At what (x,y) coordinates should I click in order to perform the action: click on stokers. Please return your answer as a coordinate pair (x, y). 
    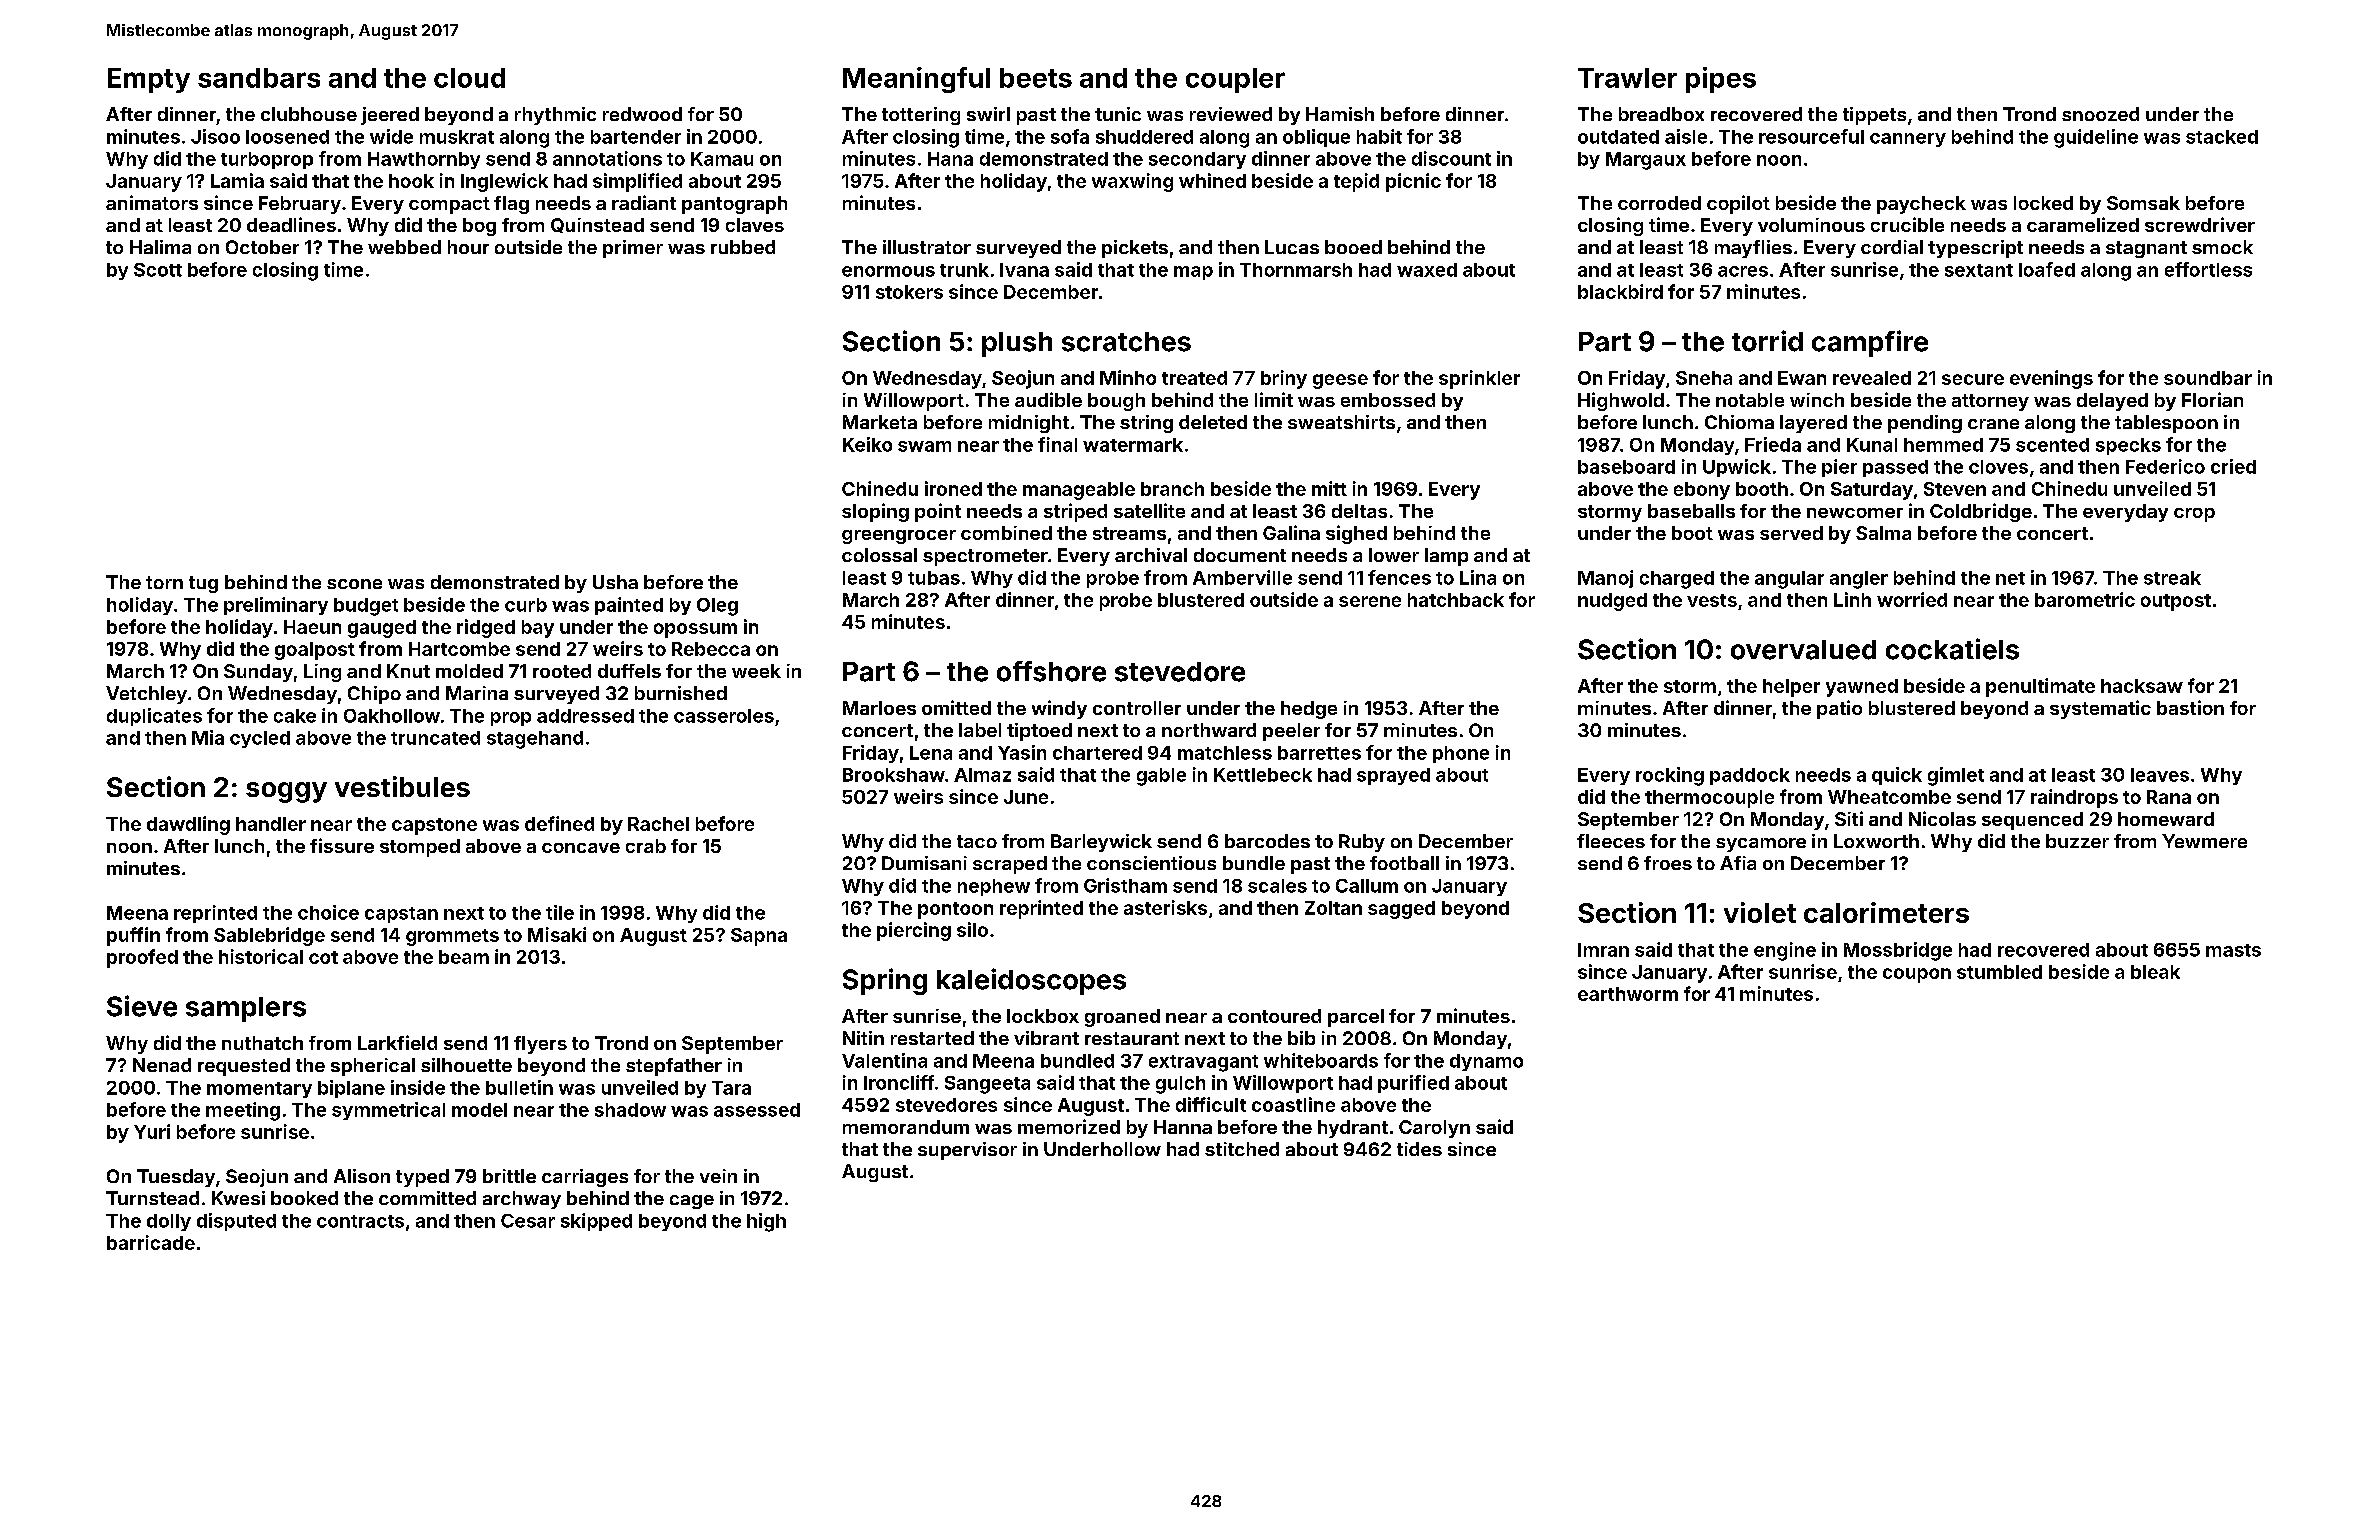
    Looking at the image, I should click on (909, 292).
